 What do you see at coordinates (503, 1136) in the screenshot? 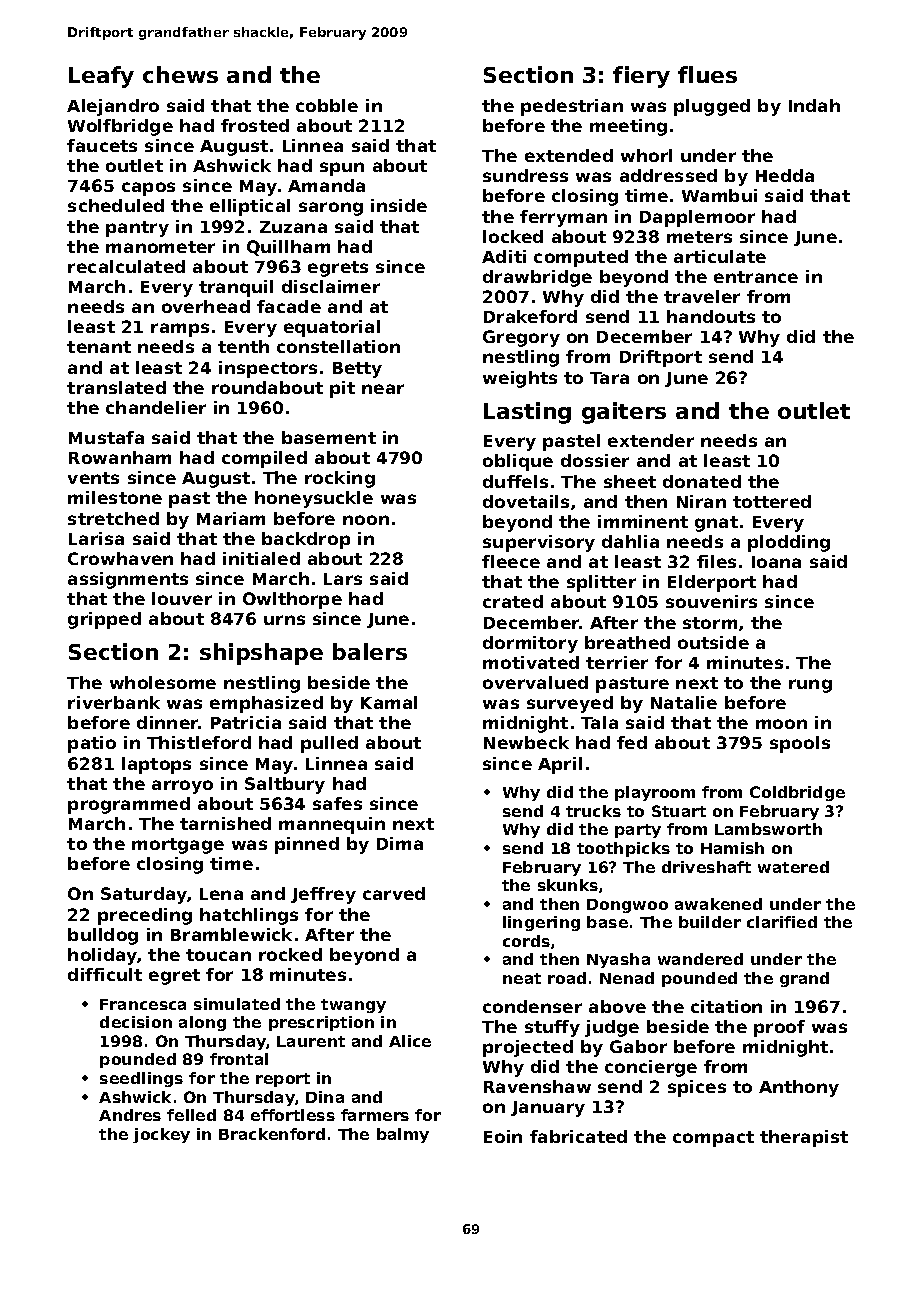
I see `Eoin` at bounding box center [503, 1136].
